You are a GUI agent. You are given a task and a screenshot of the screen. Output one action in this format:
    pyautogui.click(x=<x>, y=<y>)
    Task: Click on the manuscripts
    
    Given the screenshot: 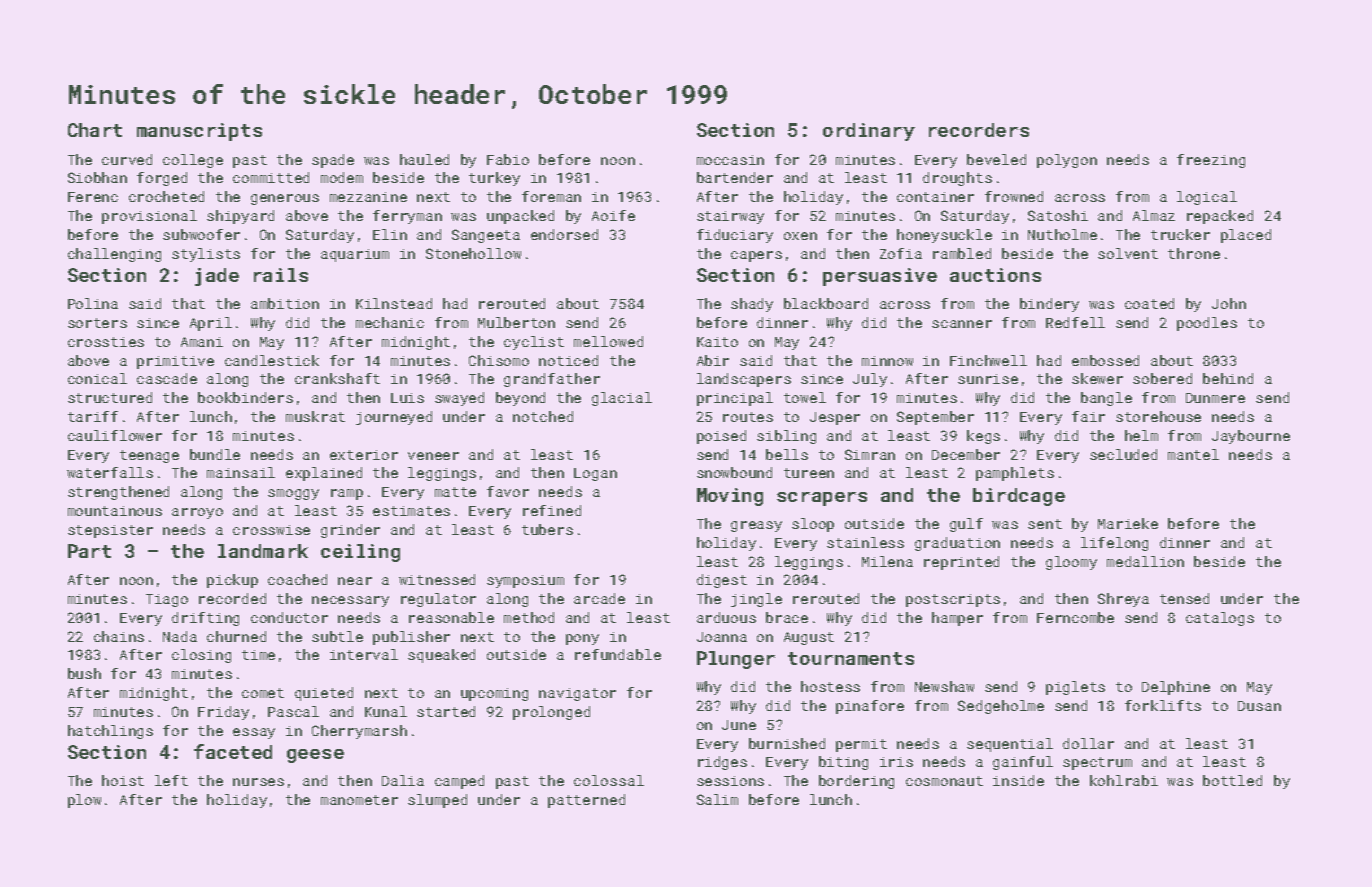 What is the action you would take?
    pyautogui.click(x=199, y=132)
